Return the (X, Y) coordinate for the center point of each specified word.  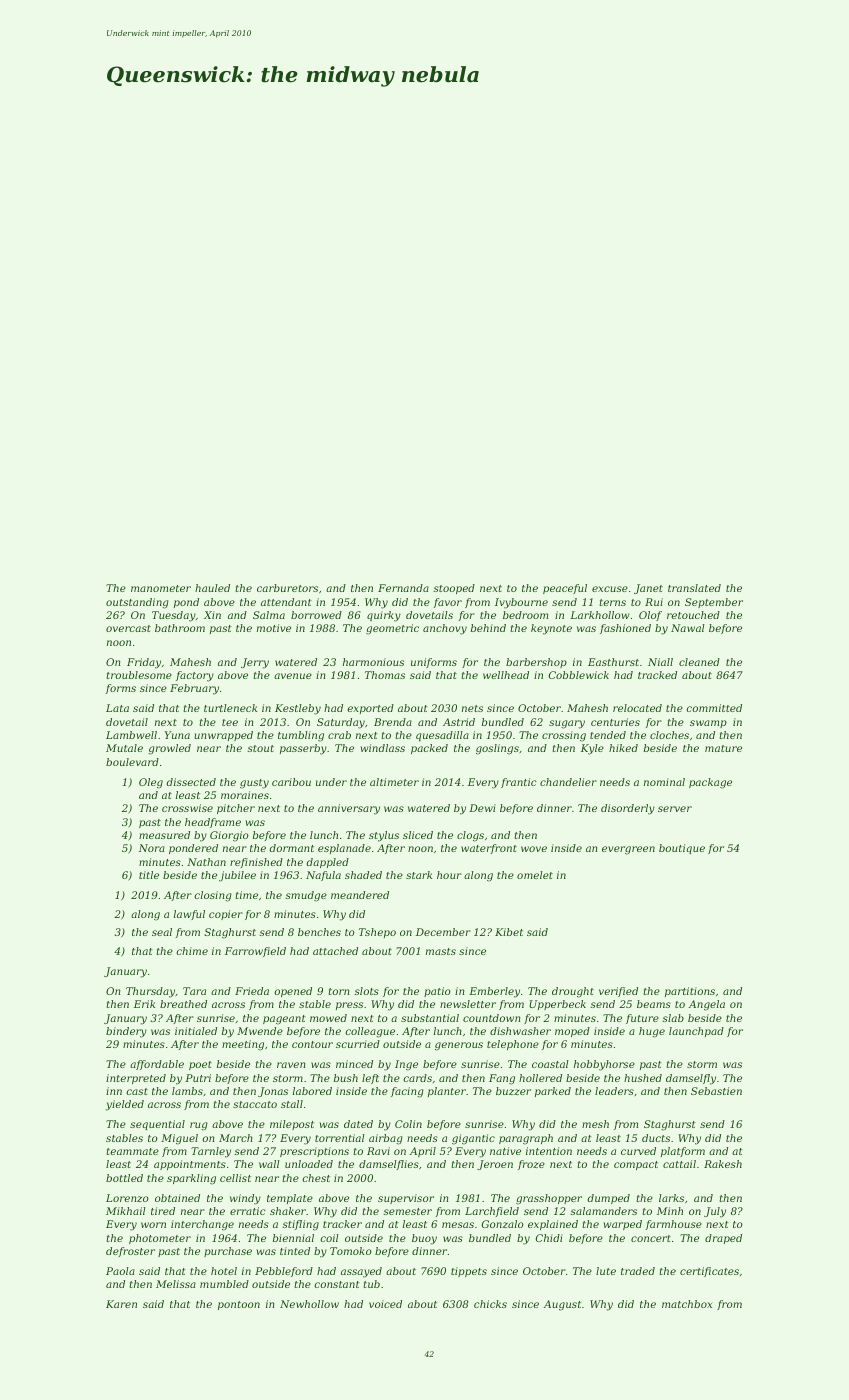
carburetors (287, 588)
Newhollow (309, 1304)
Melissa (176, 1284)
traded (638, 1271)
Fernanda (403, 588)
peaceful (565, 589)
